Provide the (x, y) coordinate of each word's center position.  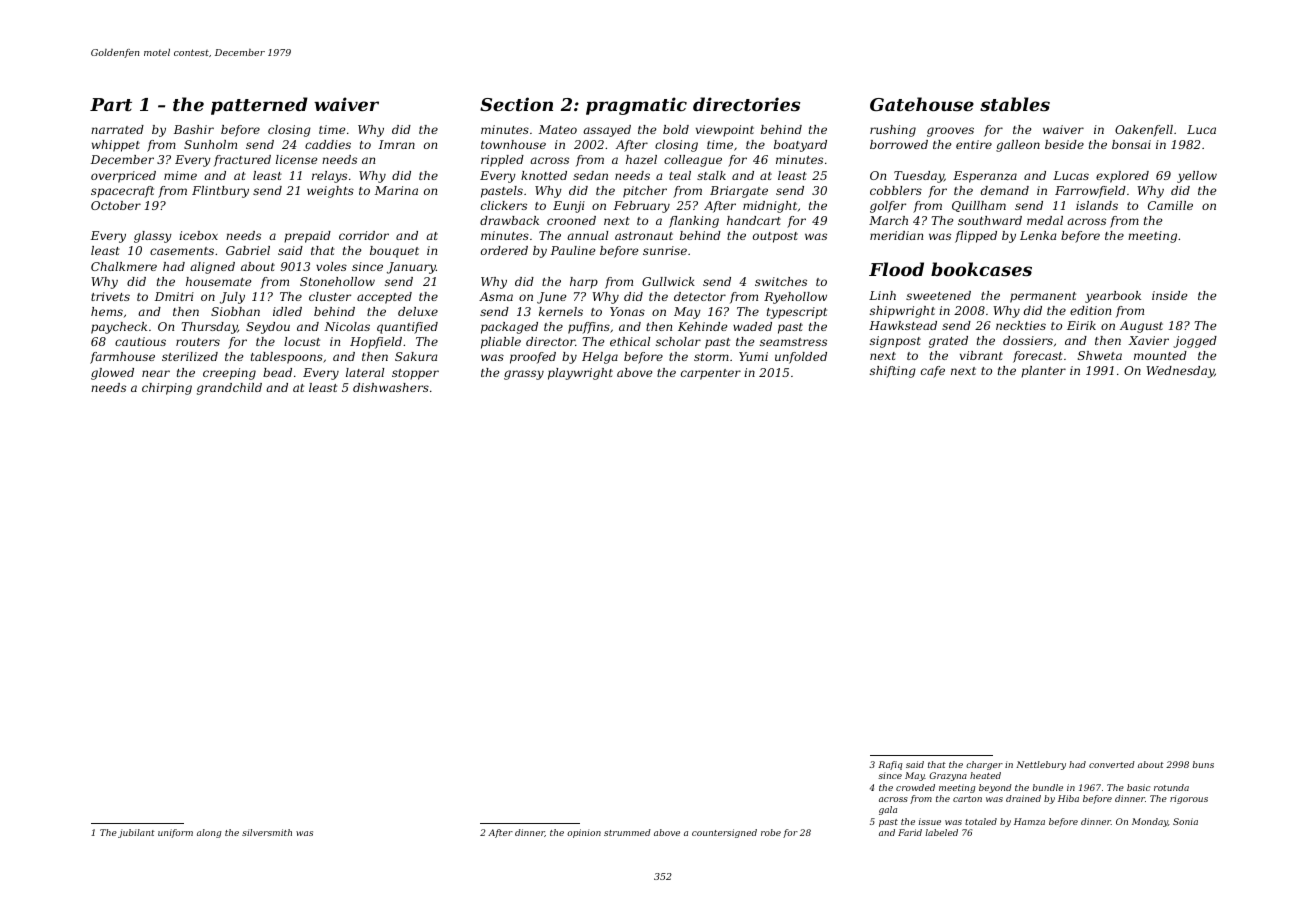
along (209, 833)
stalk (711, 175)
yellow (1197, 177)
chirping (167, 389)
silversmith (267, 832)
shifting (893, 372)
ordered (504, 250)
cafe (933, 372)
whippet (116, 146)
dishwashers (391, 387)
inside (1170, 295)
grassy (524, 375)
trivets (110, 296)
